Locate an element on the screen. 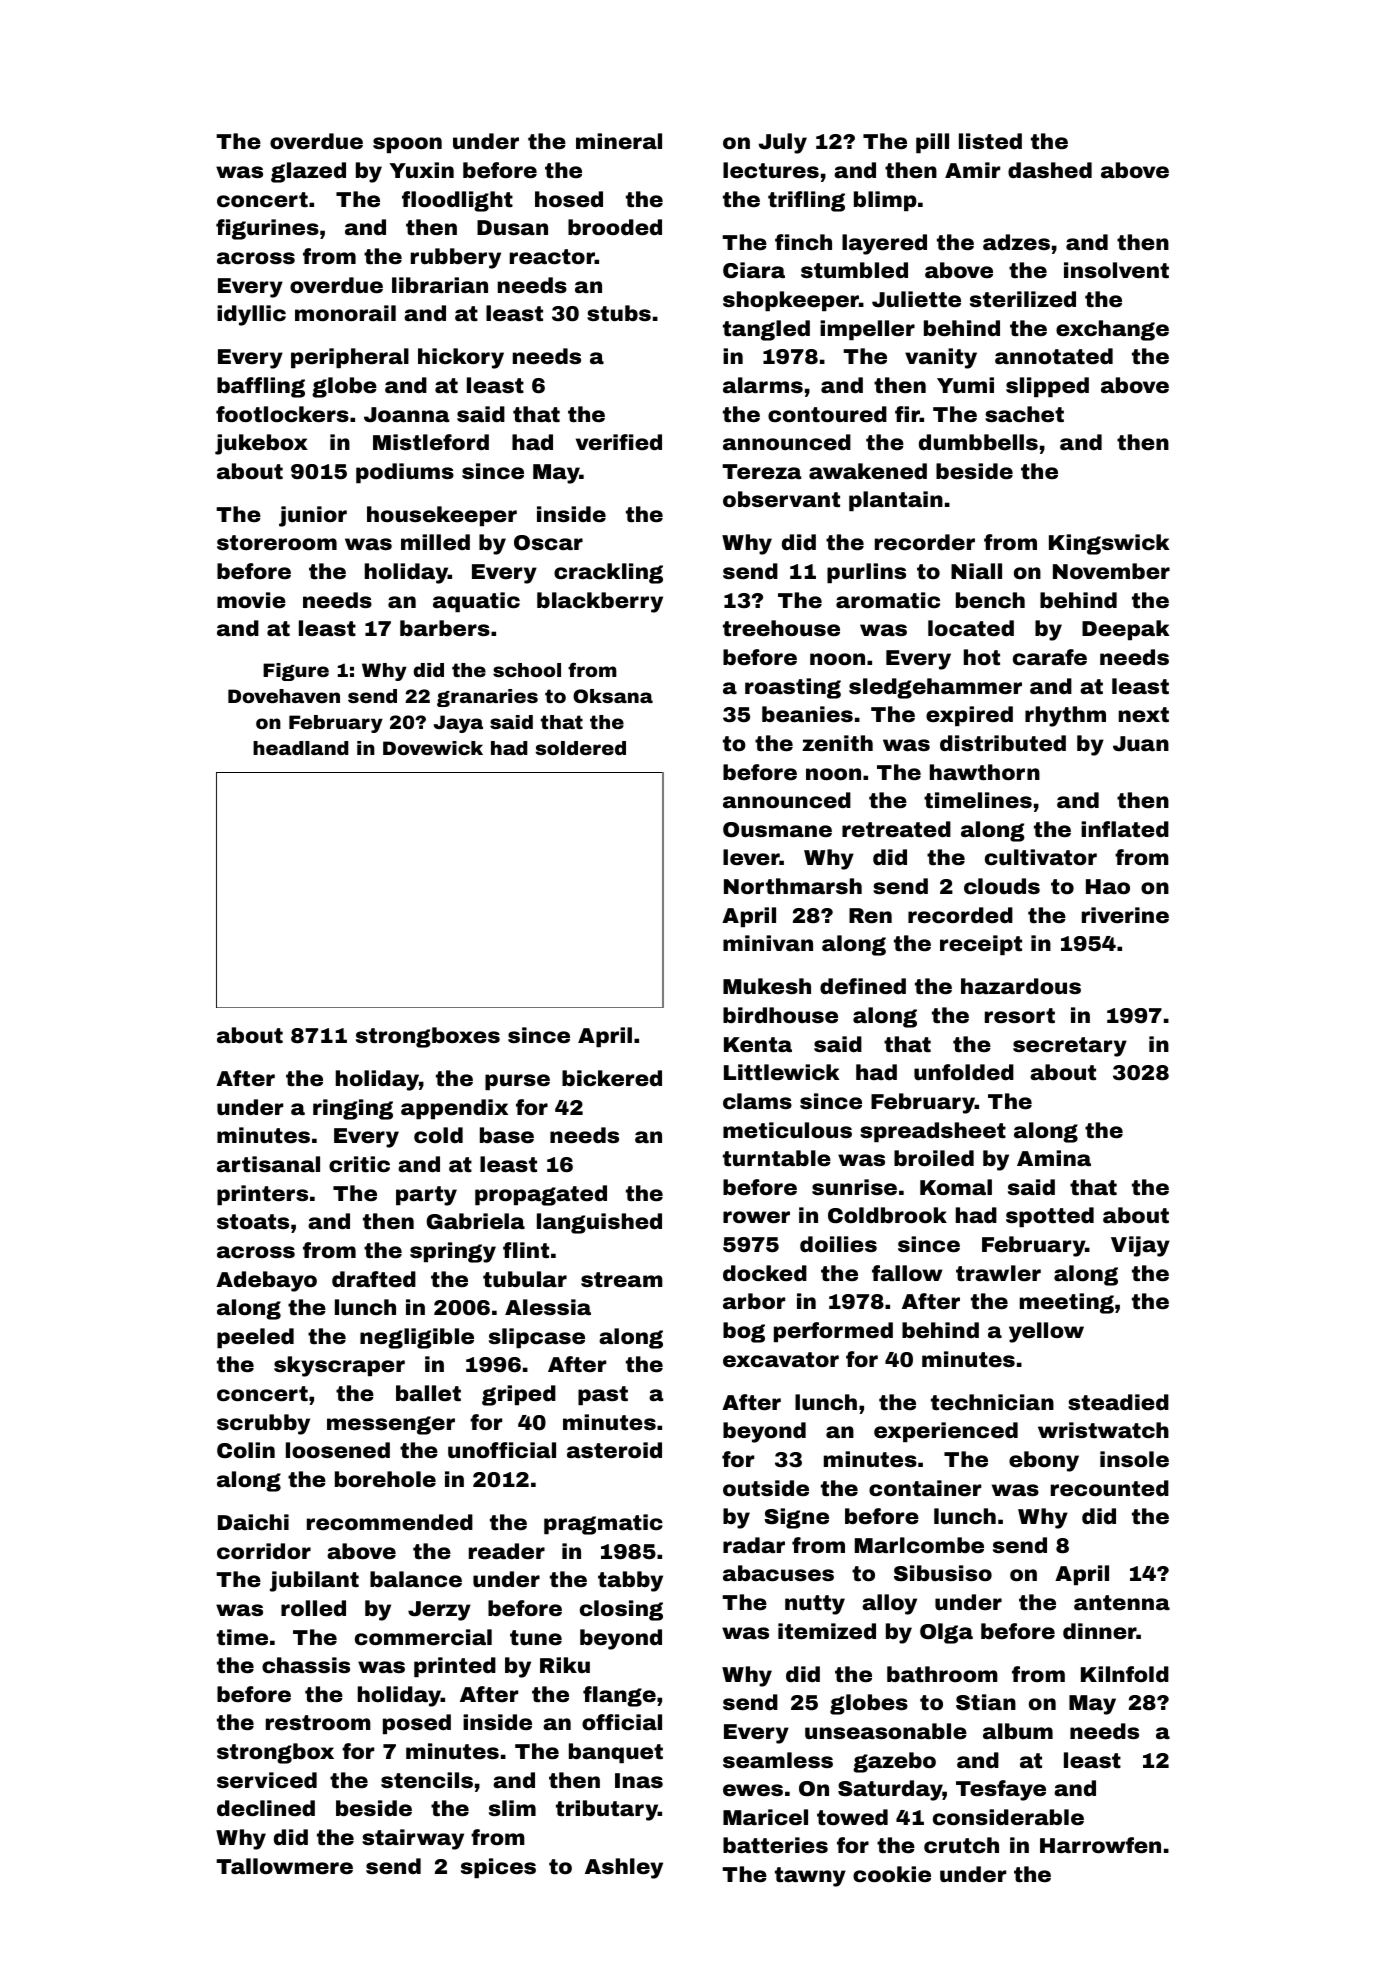 The height and width of the screenshot is (1969, 1386). listed is located at coordinates (990, 141).
